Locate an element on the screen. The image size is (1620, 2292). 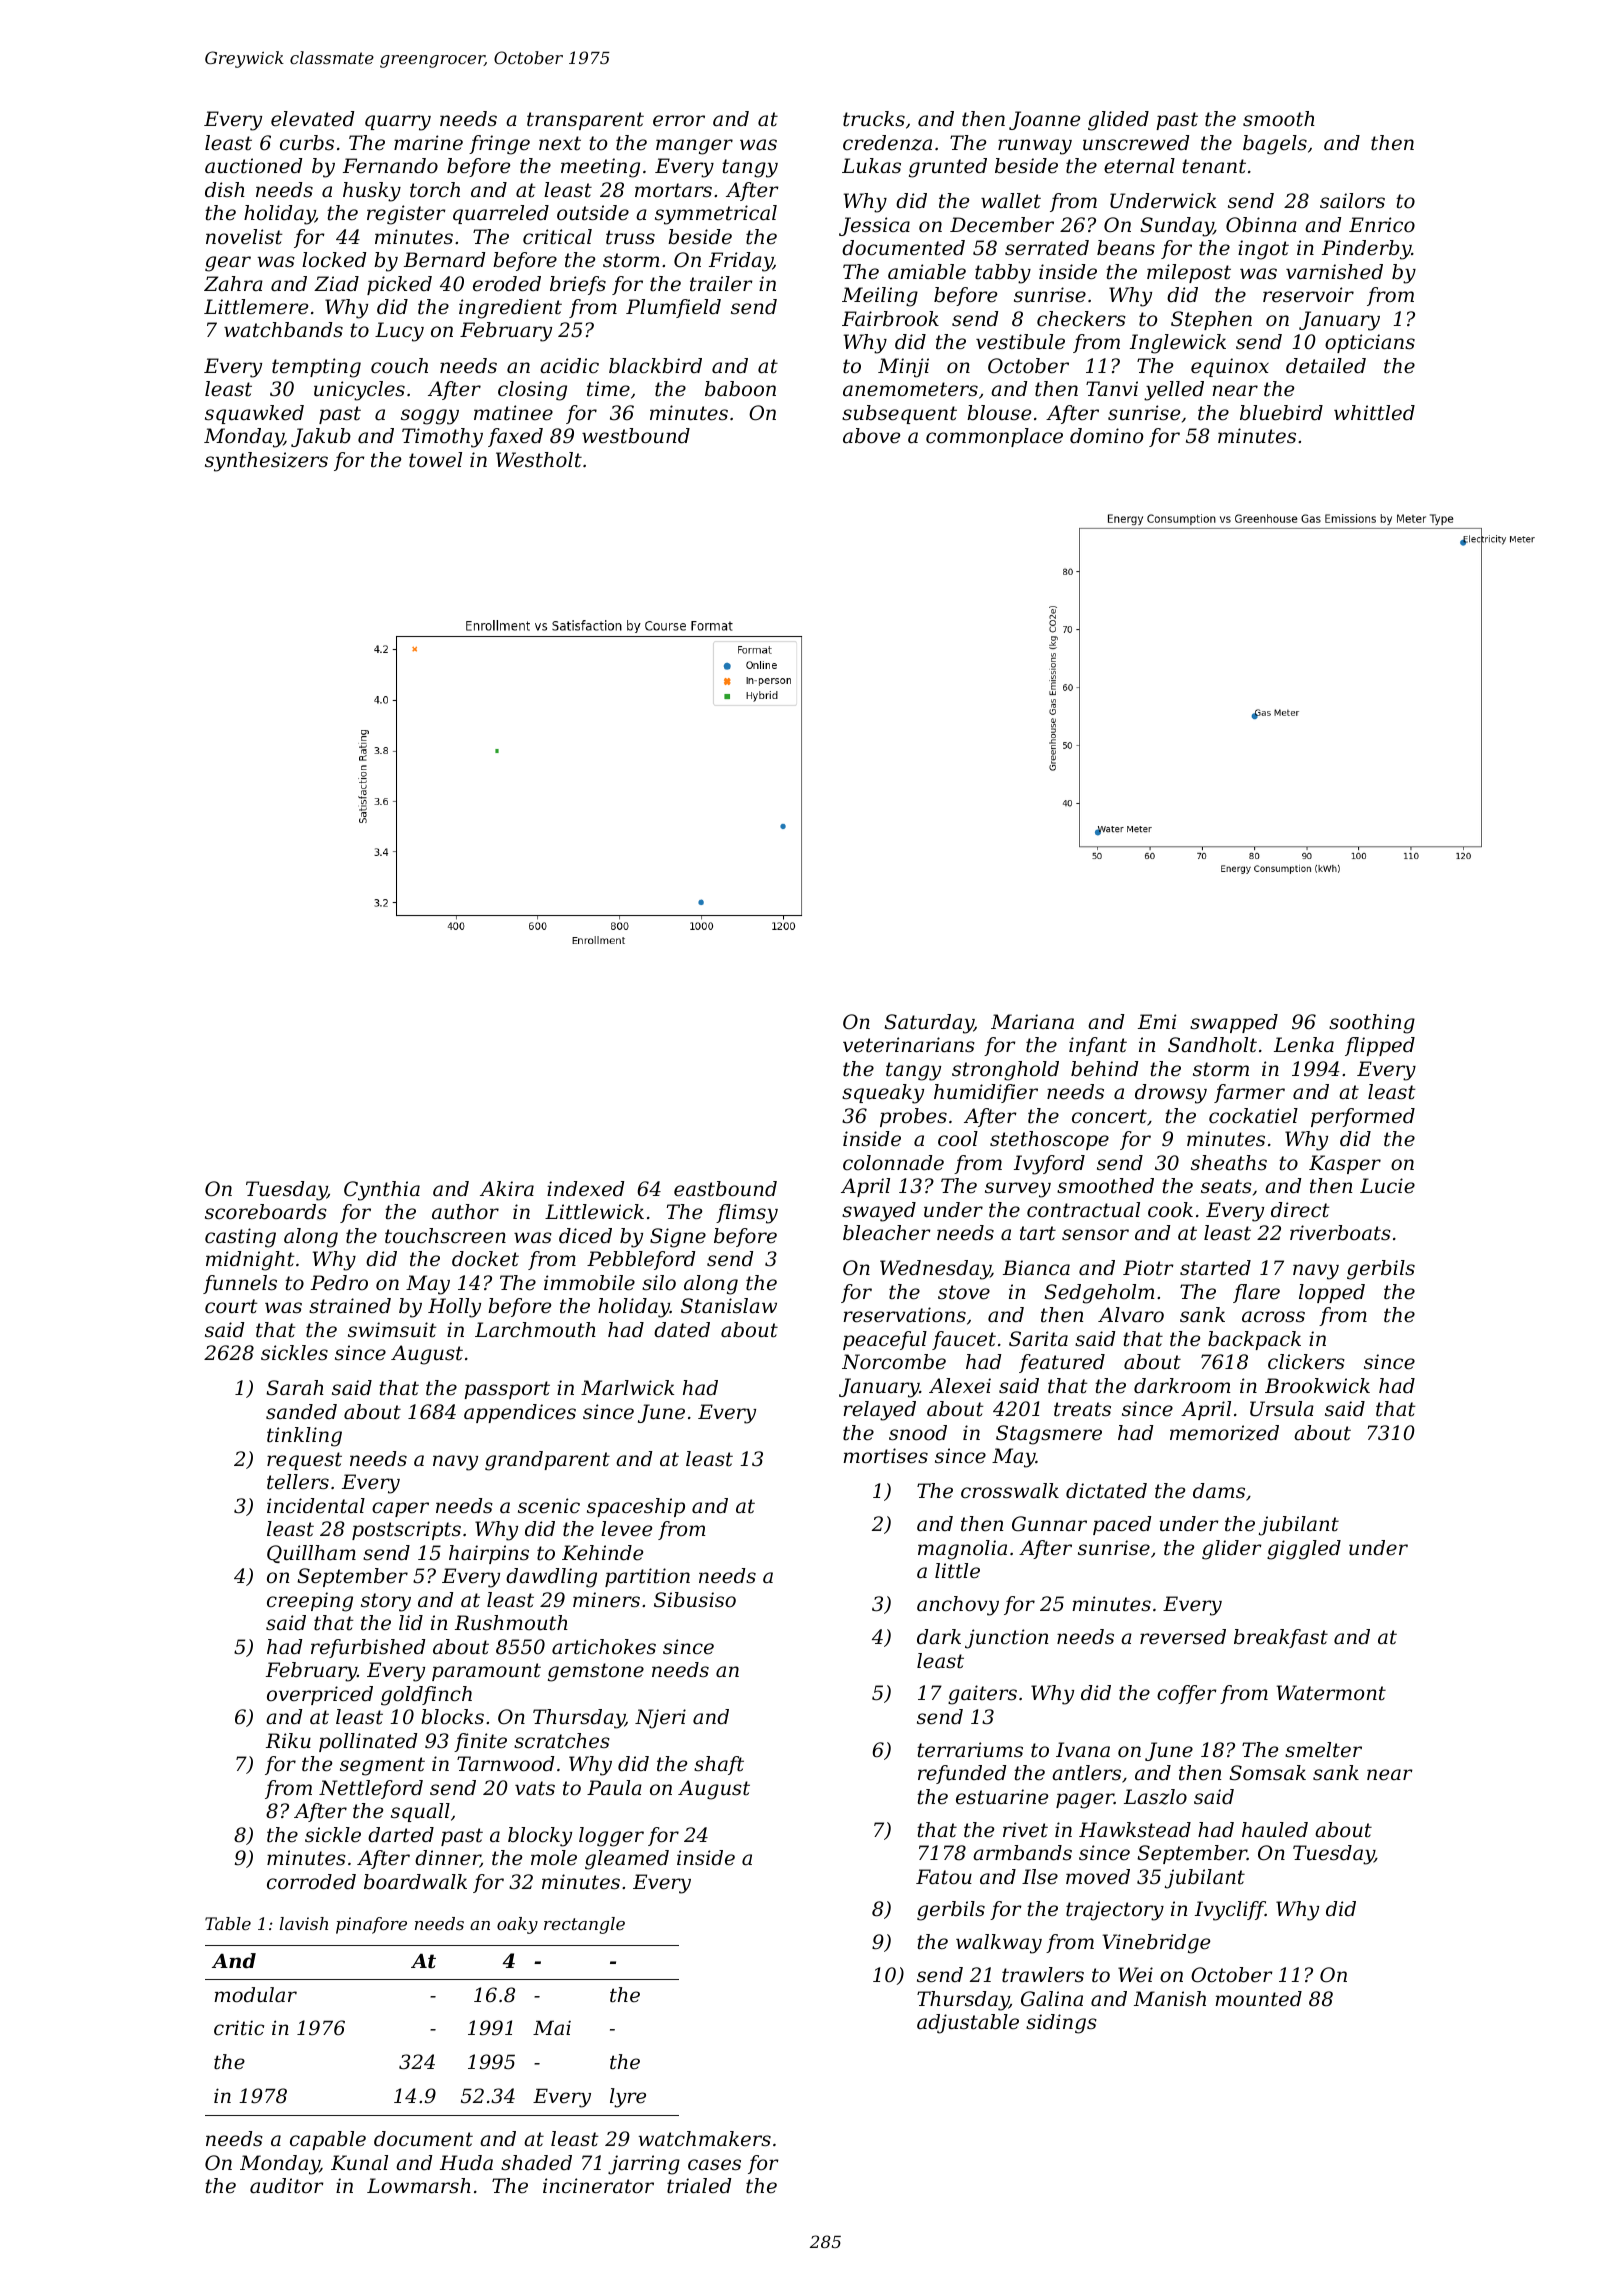
Fairbrook is located at coordinates (890, 319).
